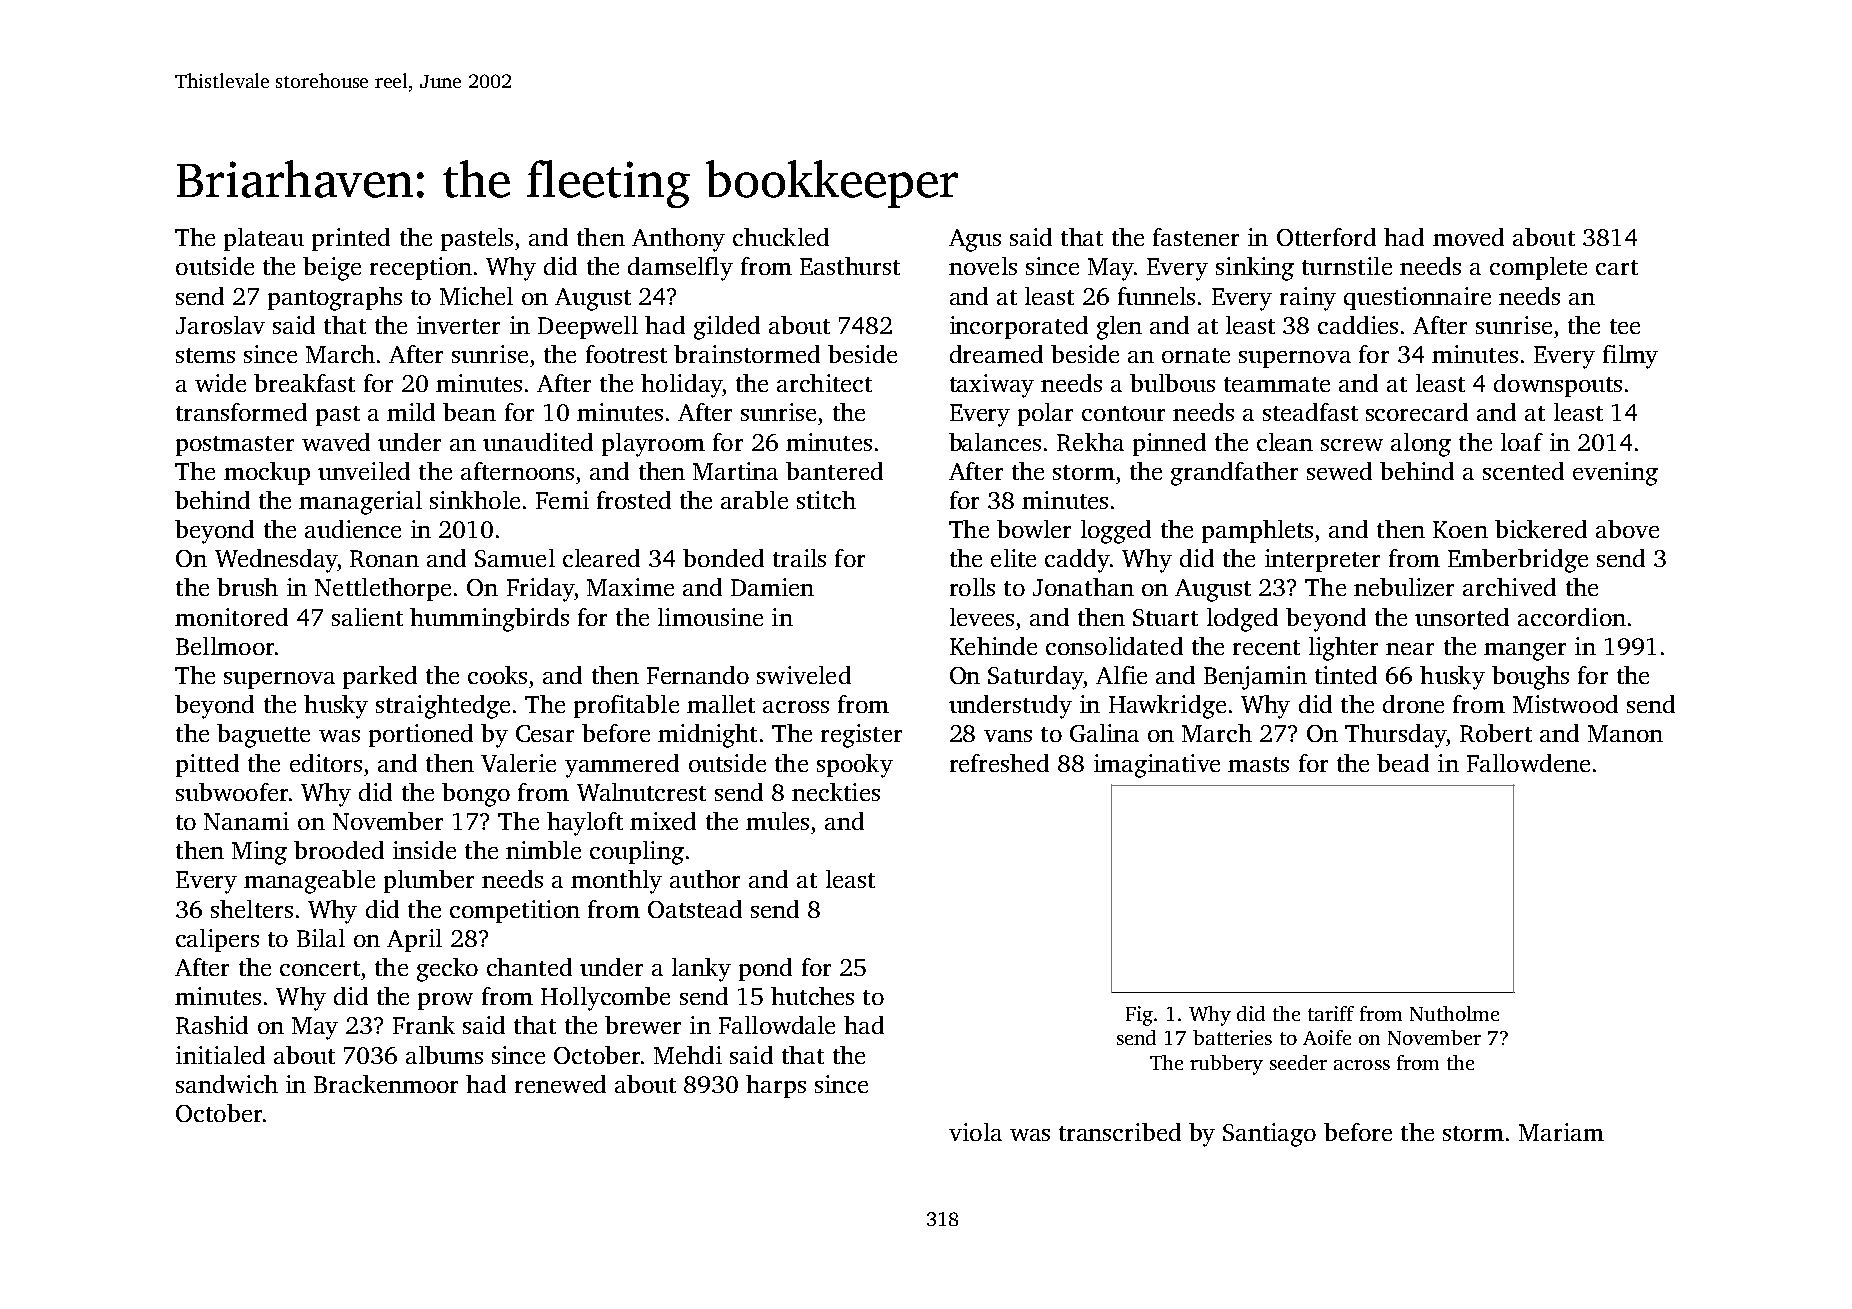 This page has height=1309, width=1852. I want to click on viola, so click(975, 1132).
